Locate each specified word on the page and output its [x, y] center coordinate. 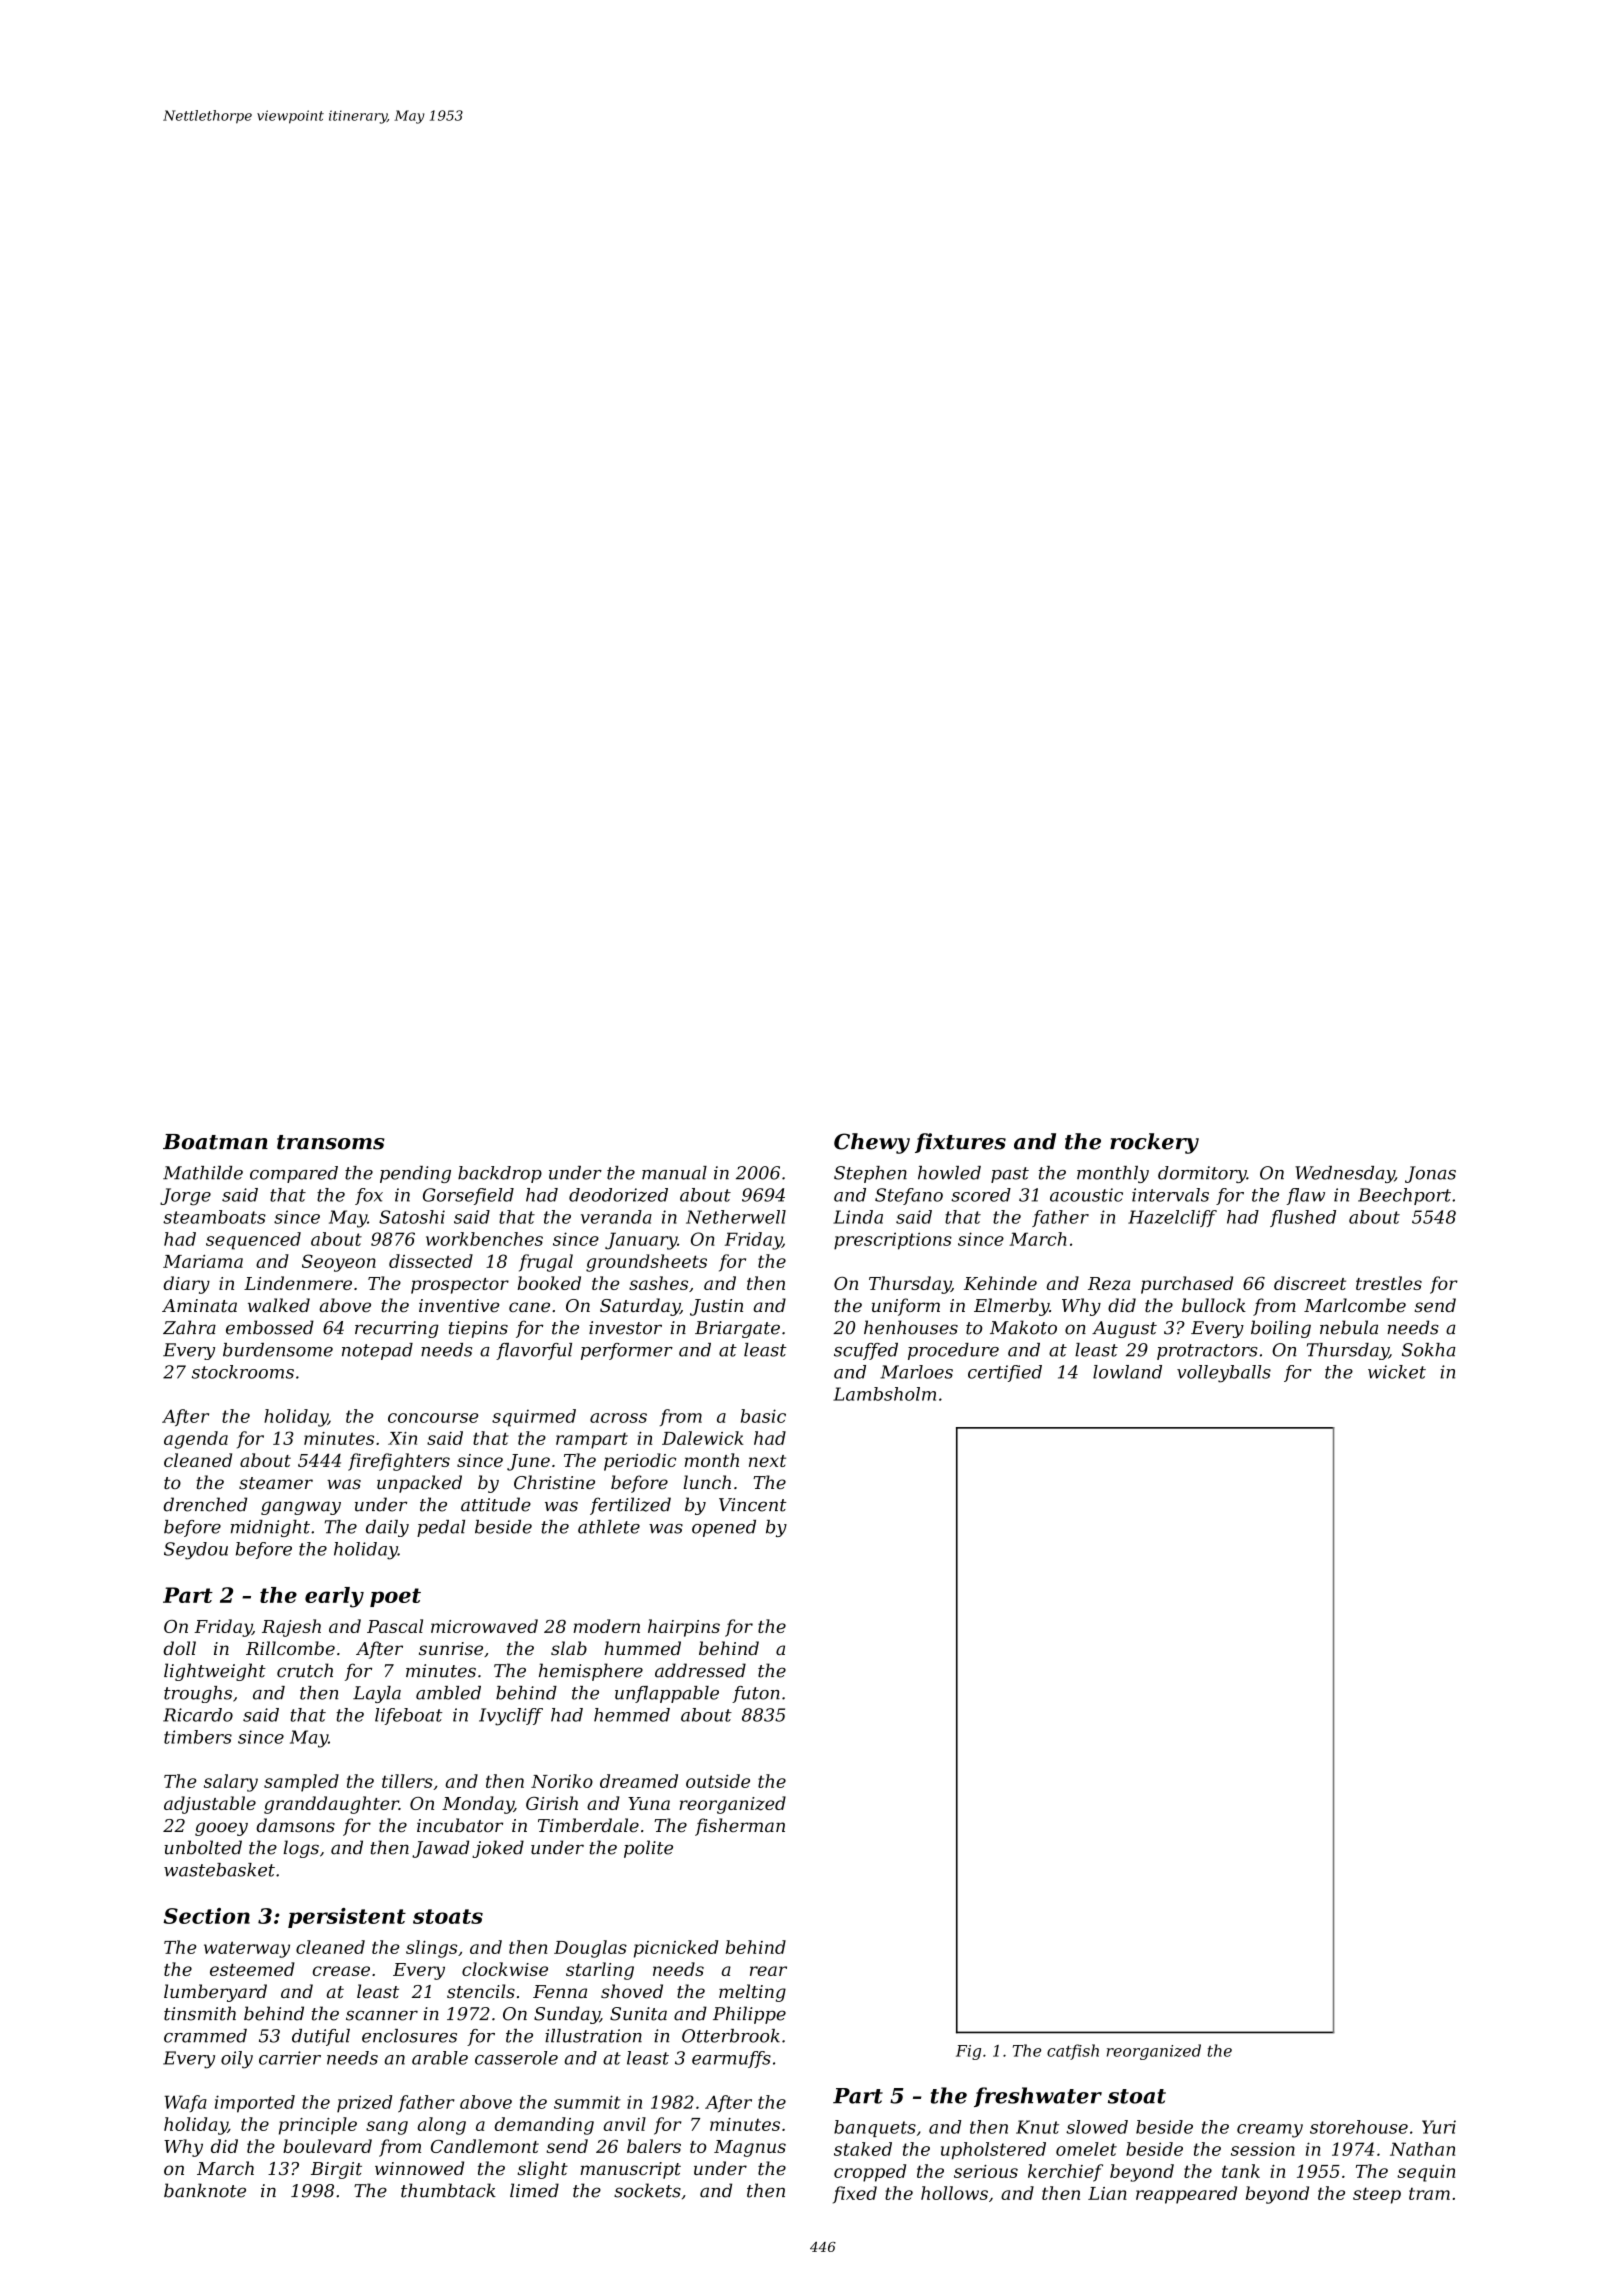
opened [724, 1528]
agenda [196, 1440]
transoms [331, 1142]
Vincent [752, 1505]
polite [648, 1849]
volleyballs [1224, 1374]
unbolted [203, 1847]
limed [534, 2190]
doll [179, 1648]
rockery [1154, 1143]
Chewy [872, 1143]
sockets [647, 2190]
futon [756, 1694]
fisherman [740, 1827]
